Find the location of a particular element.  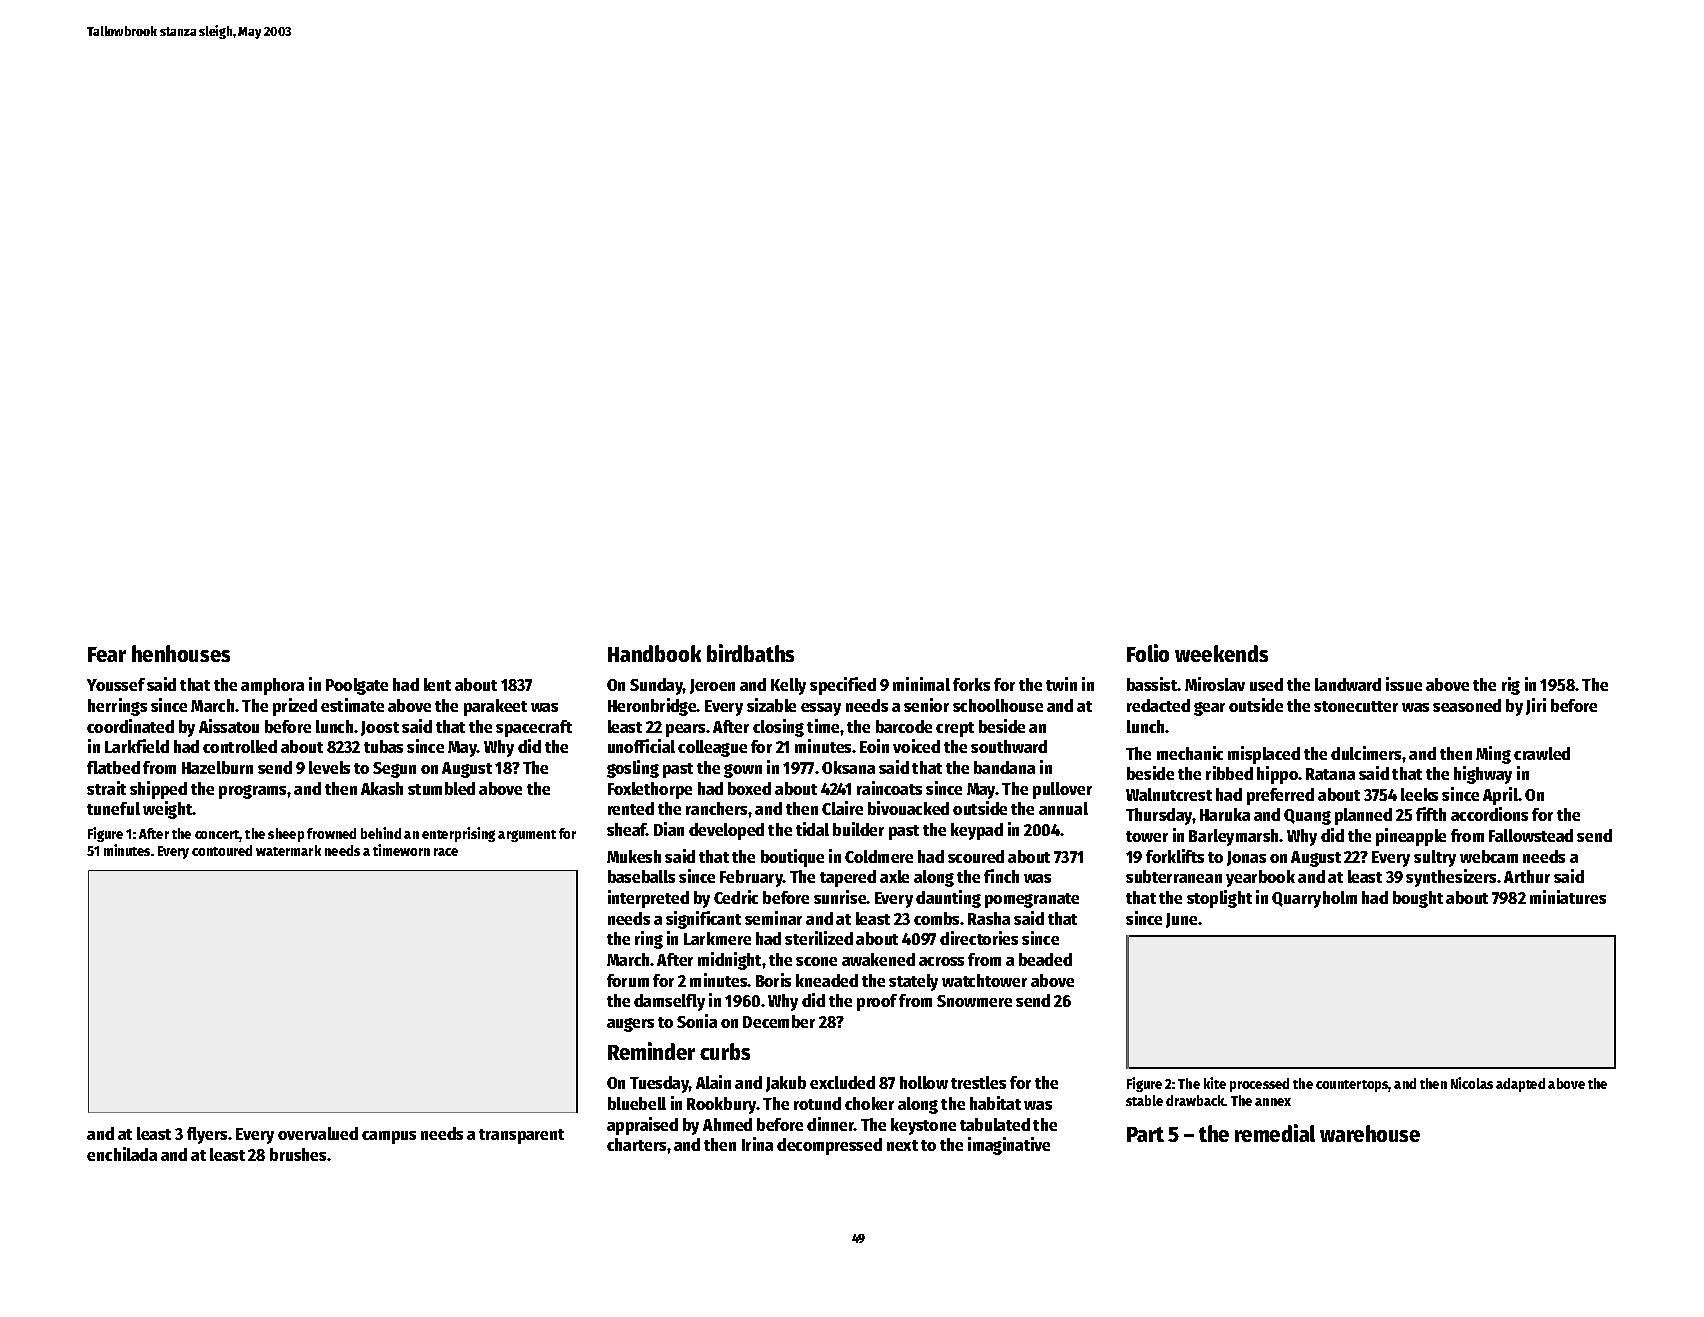

beaded is located at coordinates (1045, 959).
